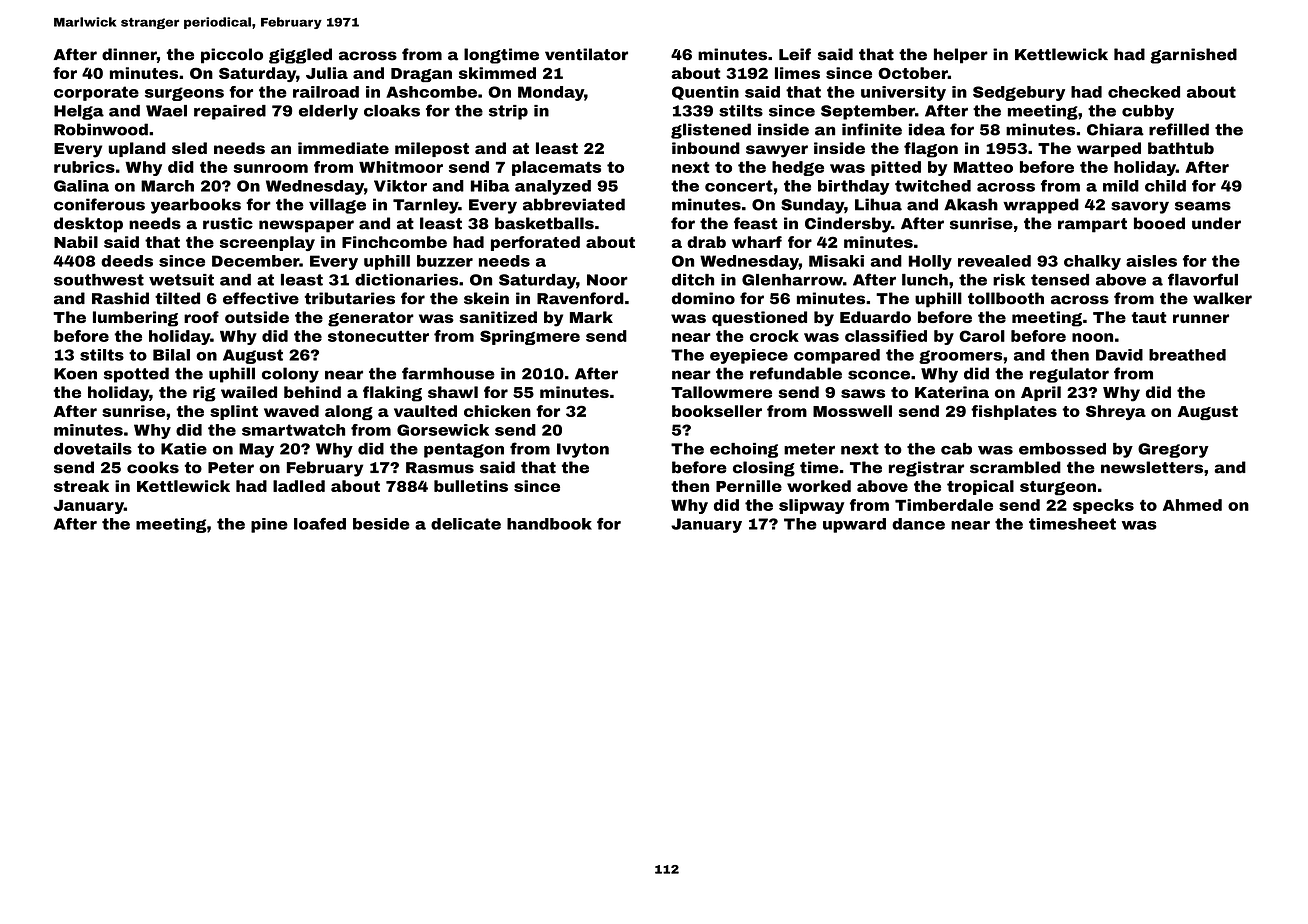  Describe the element at coordinates (549, 524) in the image. I see `handbook` at that location.
